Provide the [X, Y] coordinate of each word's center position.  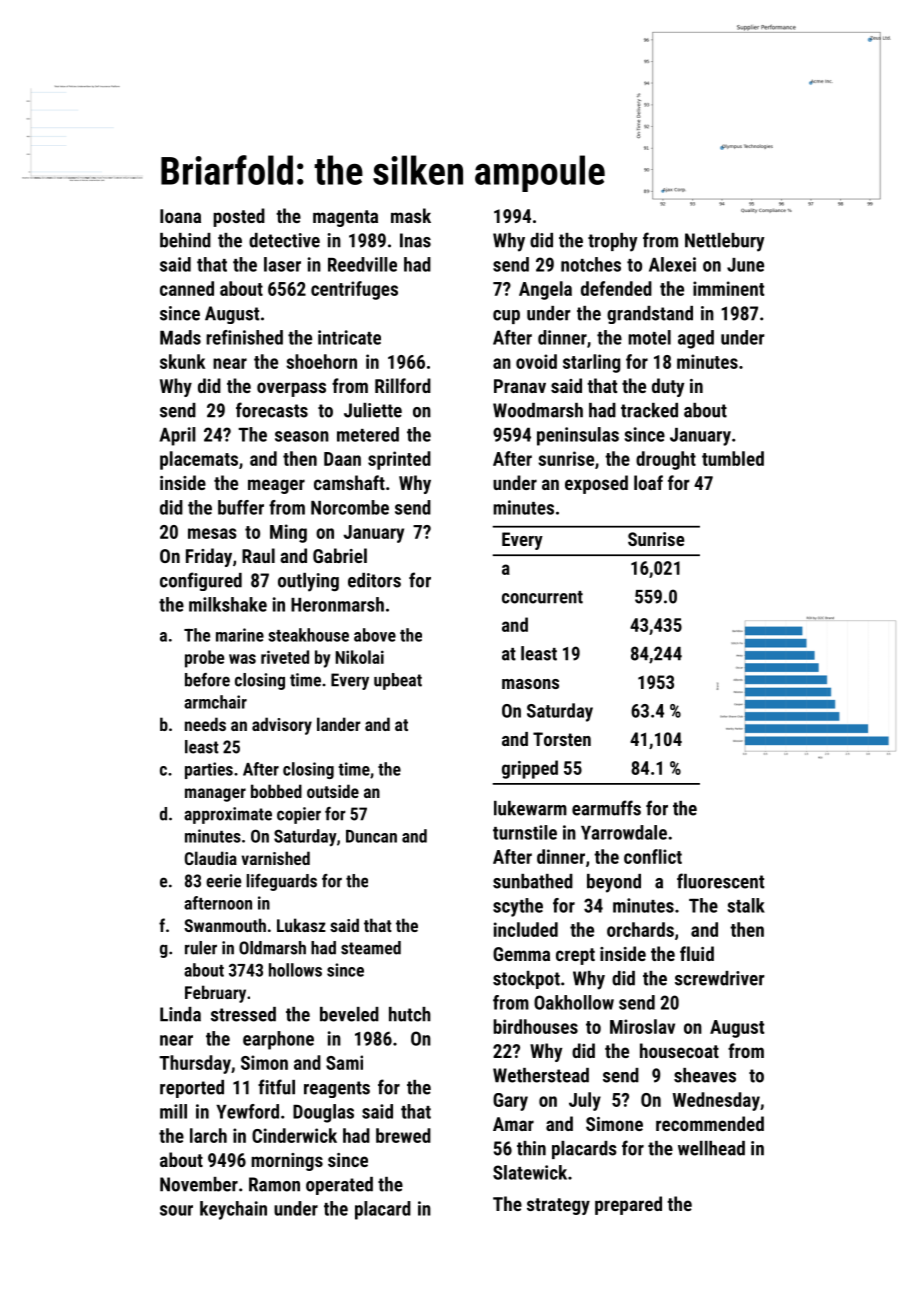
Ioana [180, 216]
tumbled [733, 458]
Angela [545, 290]
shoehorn [321, 361]
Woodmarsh [538, 410]
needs [205, 724]
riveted [285, 657]
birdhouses [535, 1026]
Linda [180, 1014]
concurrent [542, 597]
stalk [746, 905]
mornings [287, 1162]
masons [530, 684]
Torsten [562, 739]
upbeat [398, 681]
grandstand [650, 315]
